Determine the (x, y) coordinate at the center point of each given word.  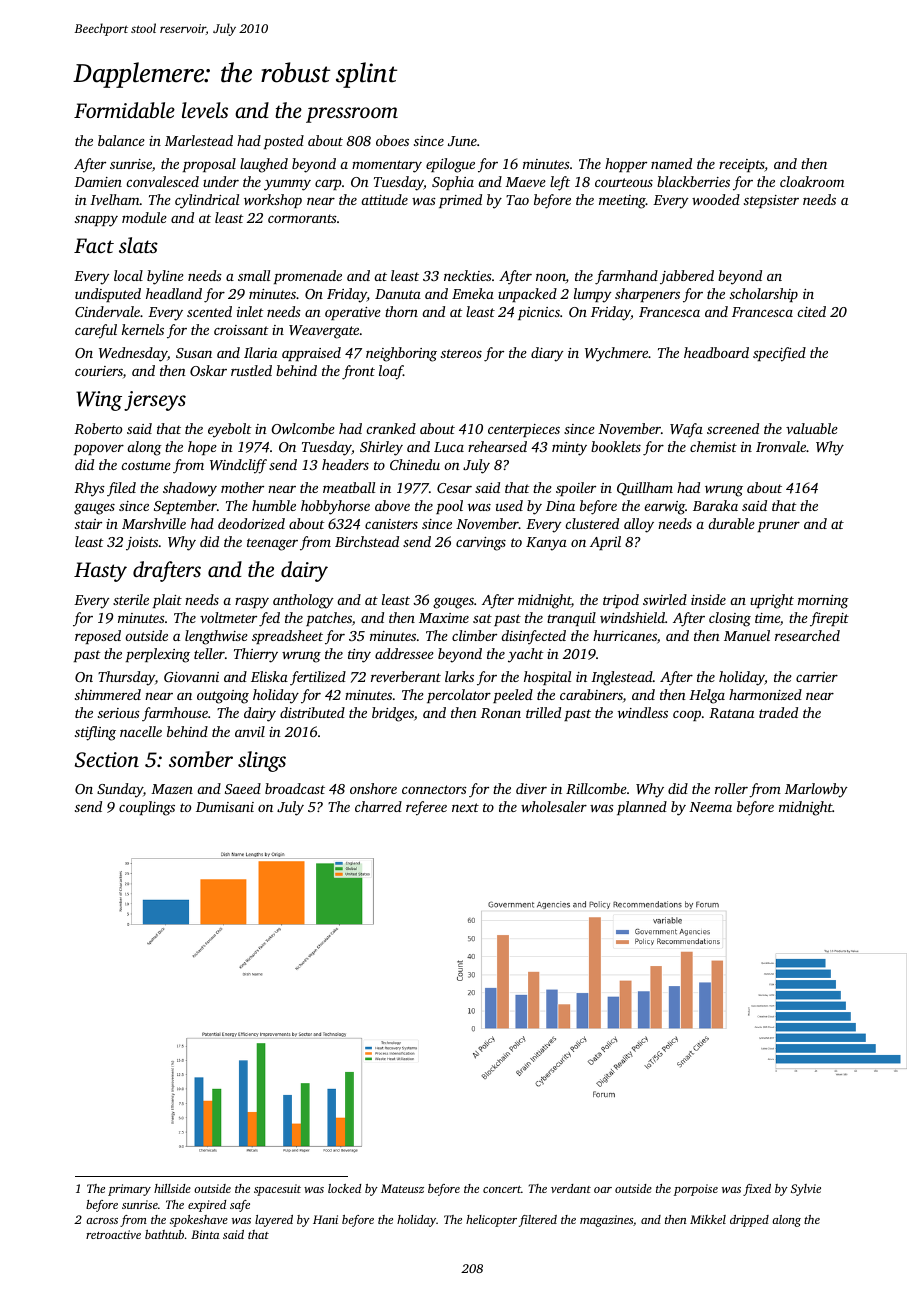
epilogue (450, 165)
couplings (147, 808)
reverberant (406, 676)
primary (129, 1190)
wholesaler (554, 806)
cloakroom (812, 181)
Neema (710, 807)
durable (731, 523)
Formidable (124, 110)
